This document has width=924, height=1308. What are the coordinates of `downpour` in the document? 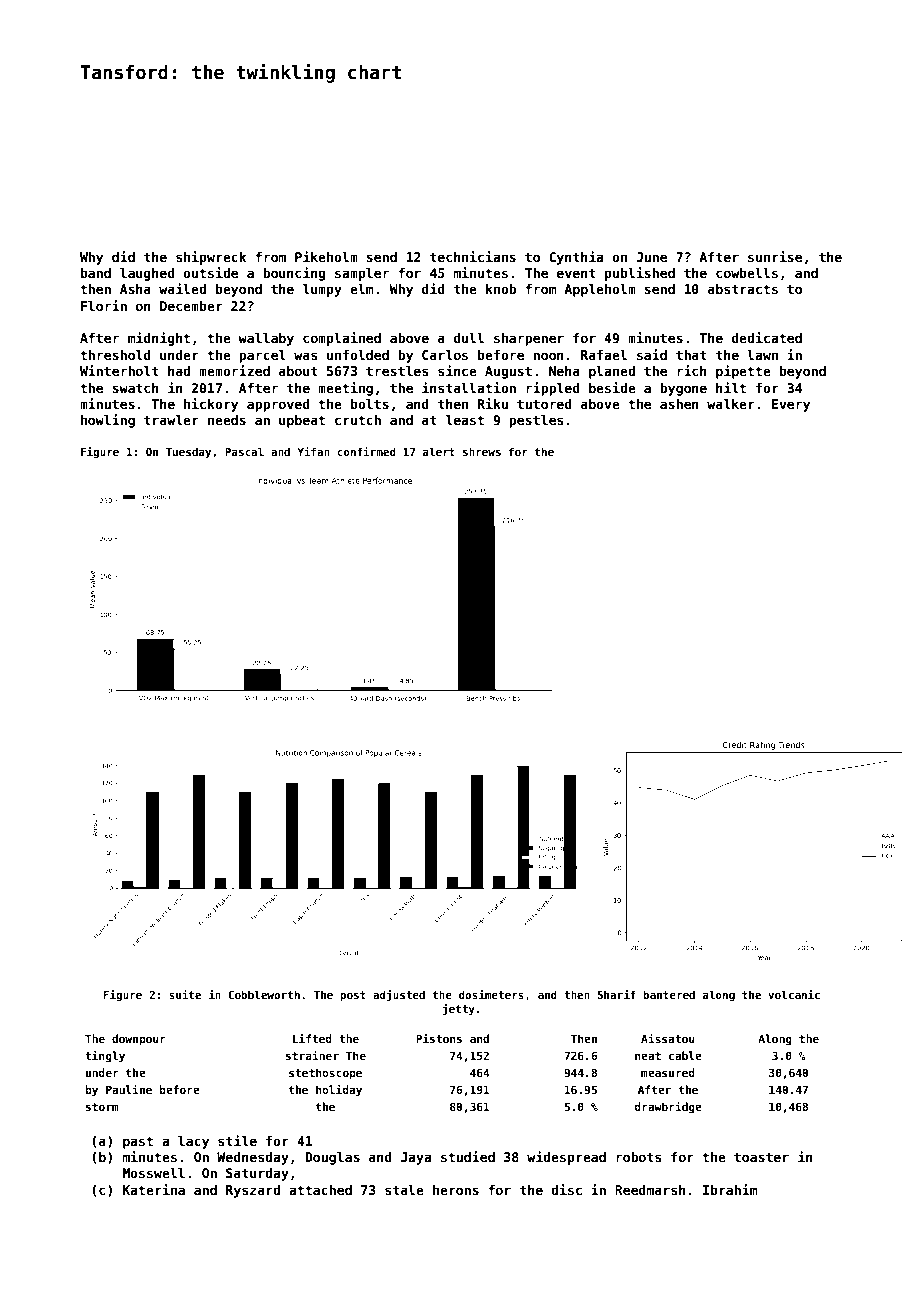 It's located at (139, 1040).
